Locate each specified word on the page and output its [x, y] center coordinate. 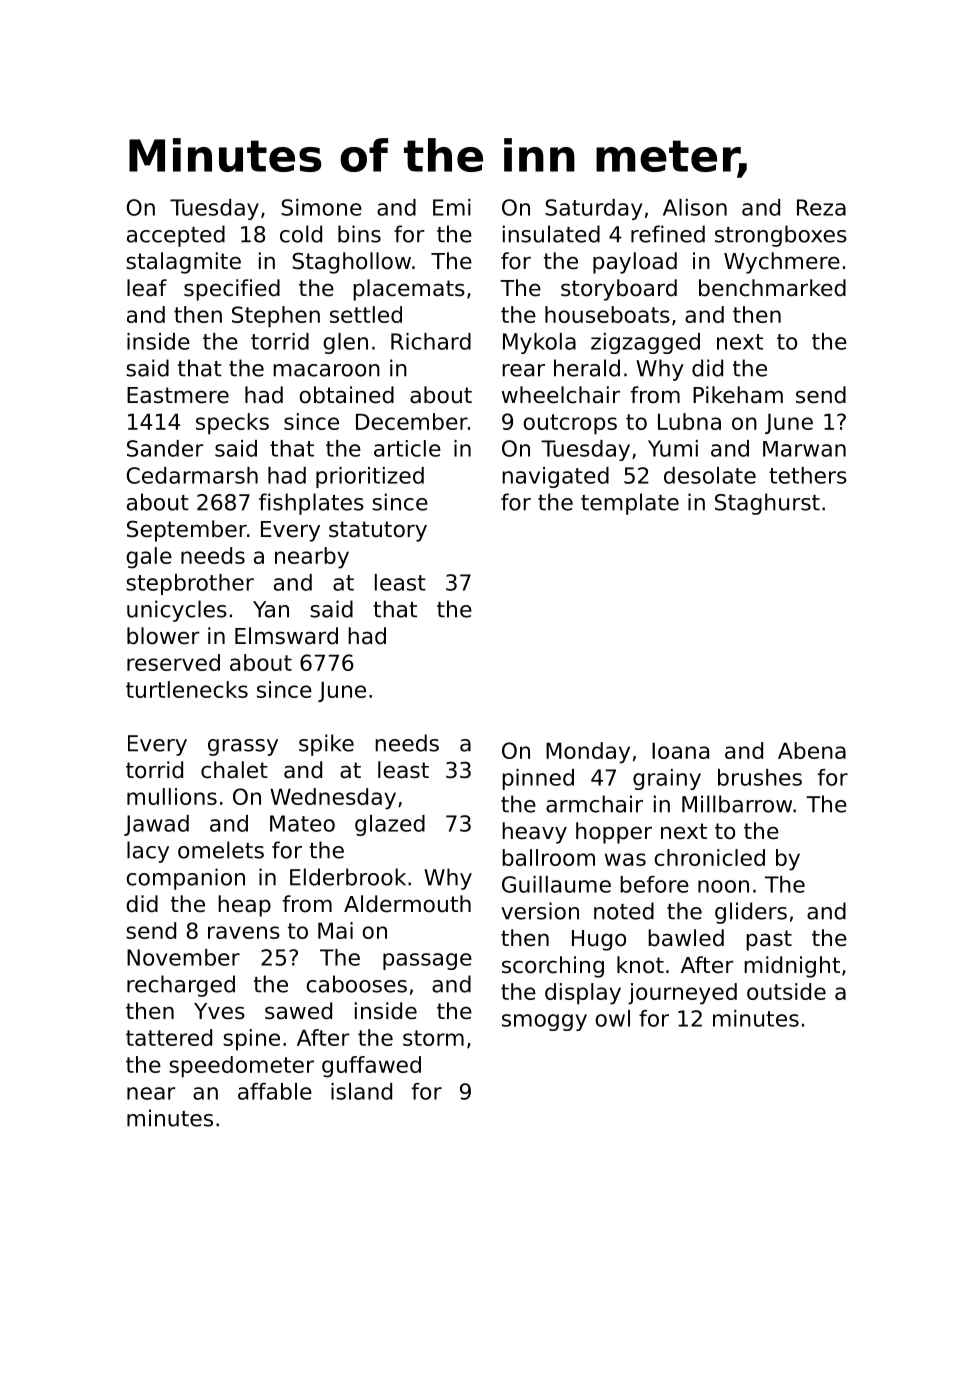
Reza [821, 207]
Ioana [680, 750]
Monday [588, 753]
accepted [176, 236]
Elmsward [286, 636]
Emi [452, 207]
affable [275, 1091]
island [361, 1091]
